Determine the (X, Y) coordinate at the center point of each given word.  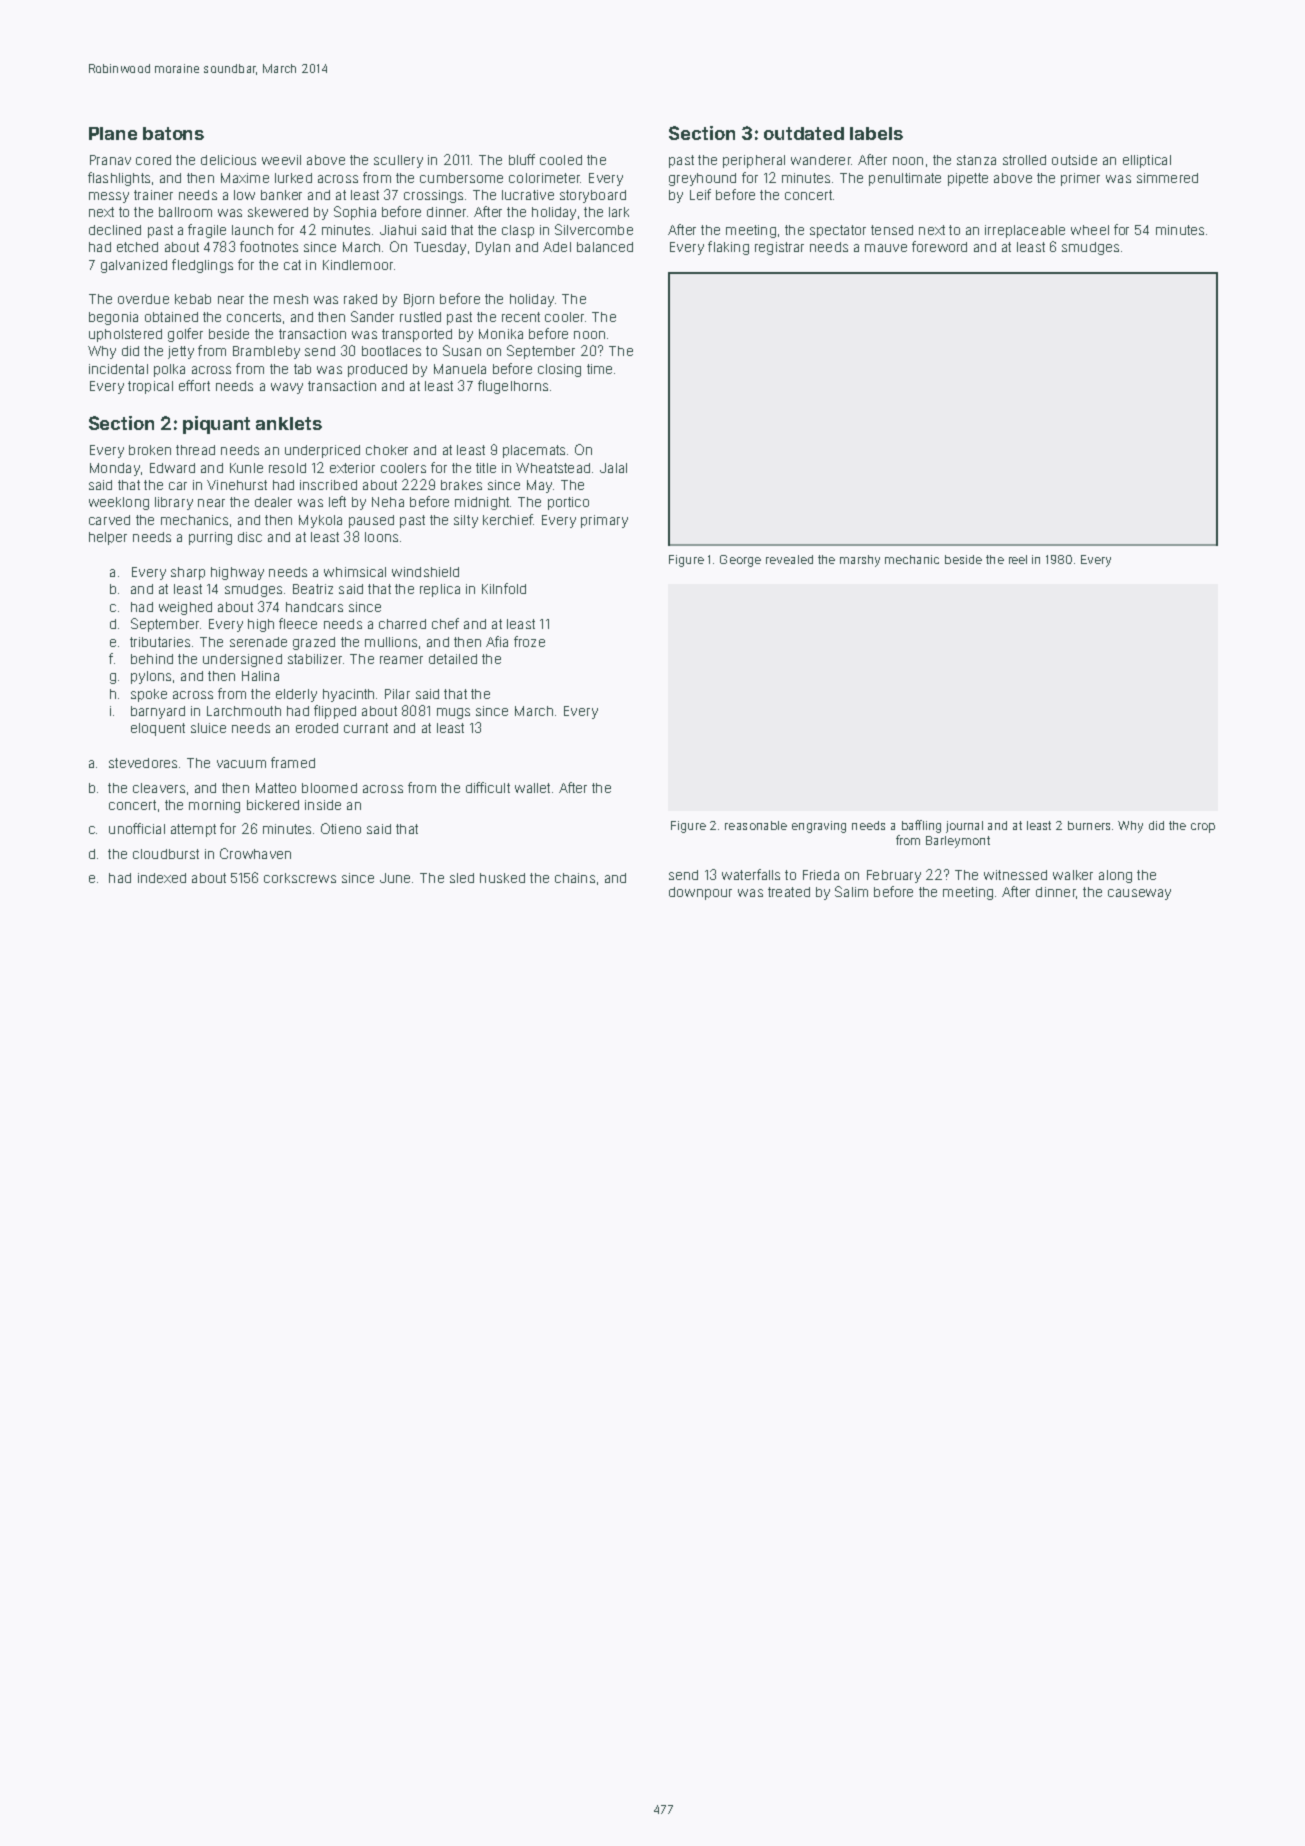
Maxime (245, 178)
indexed (162, 878)
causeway (1139, 894)
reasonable (756, 825)
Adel (557, 247)
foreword (939, 246)
